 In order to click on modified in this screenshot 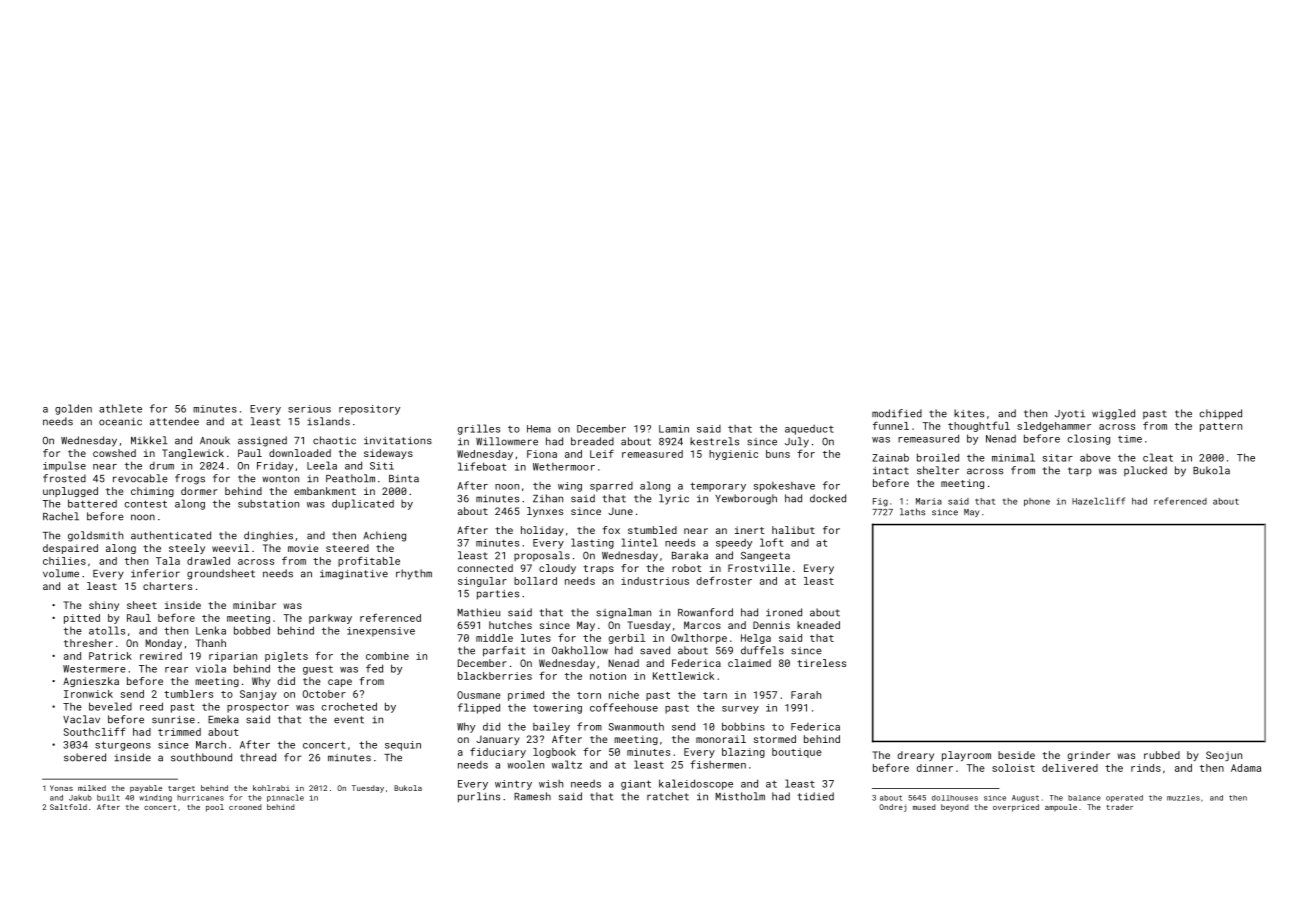, I will do `click(897, 413)`.
